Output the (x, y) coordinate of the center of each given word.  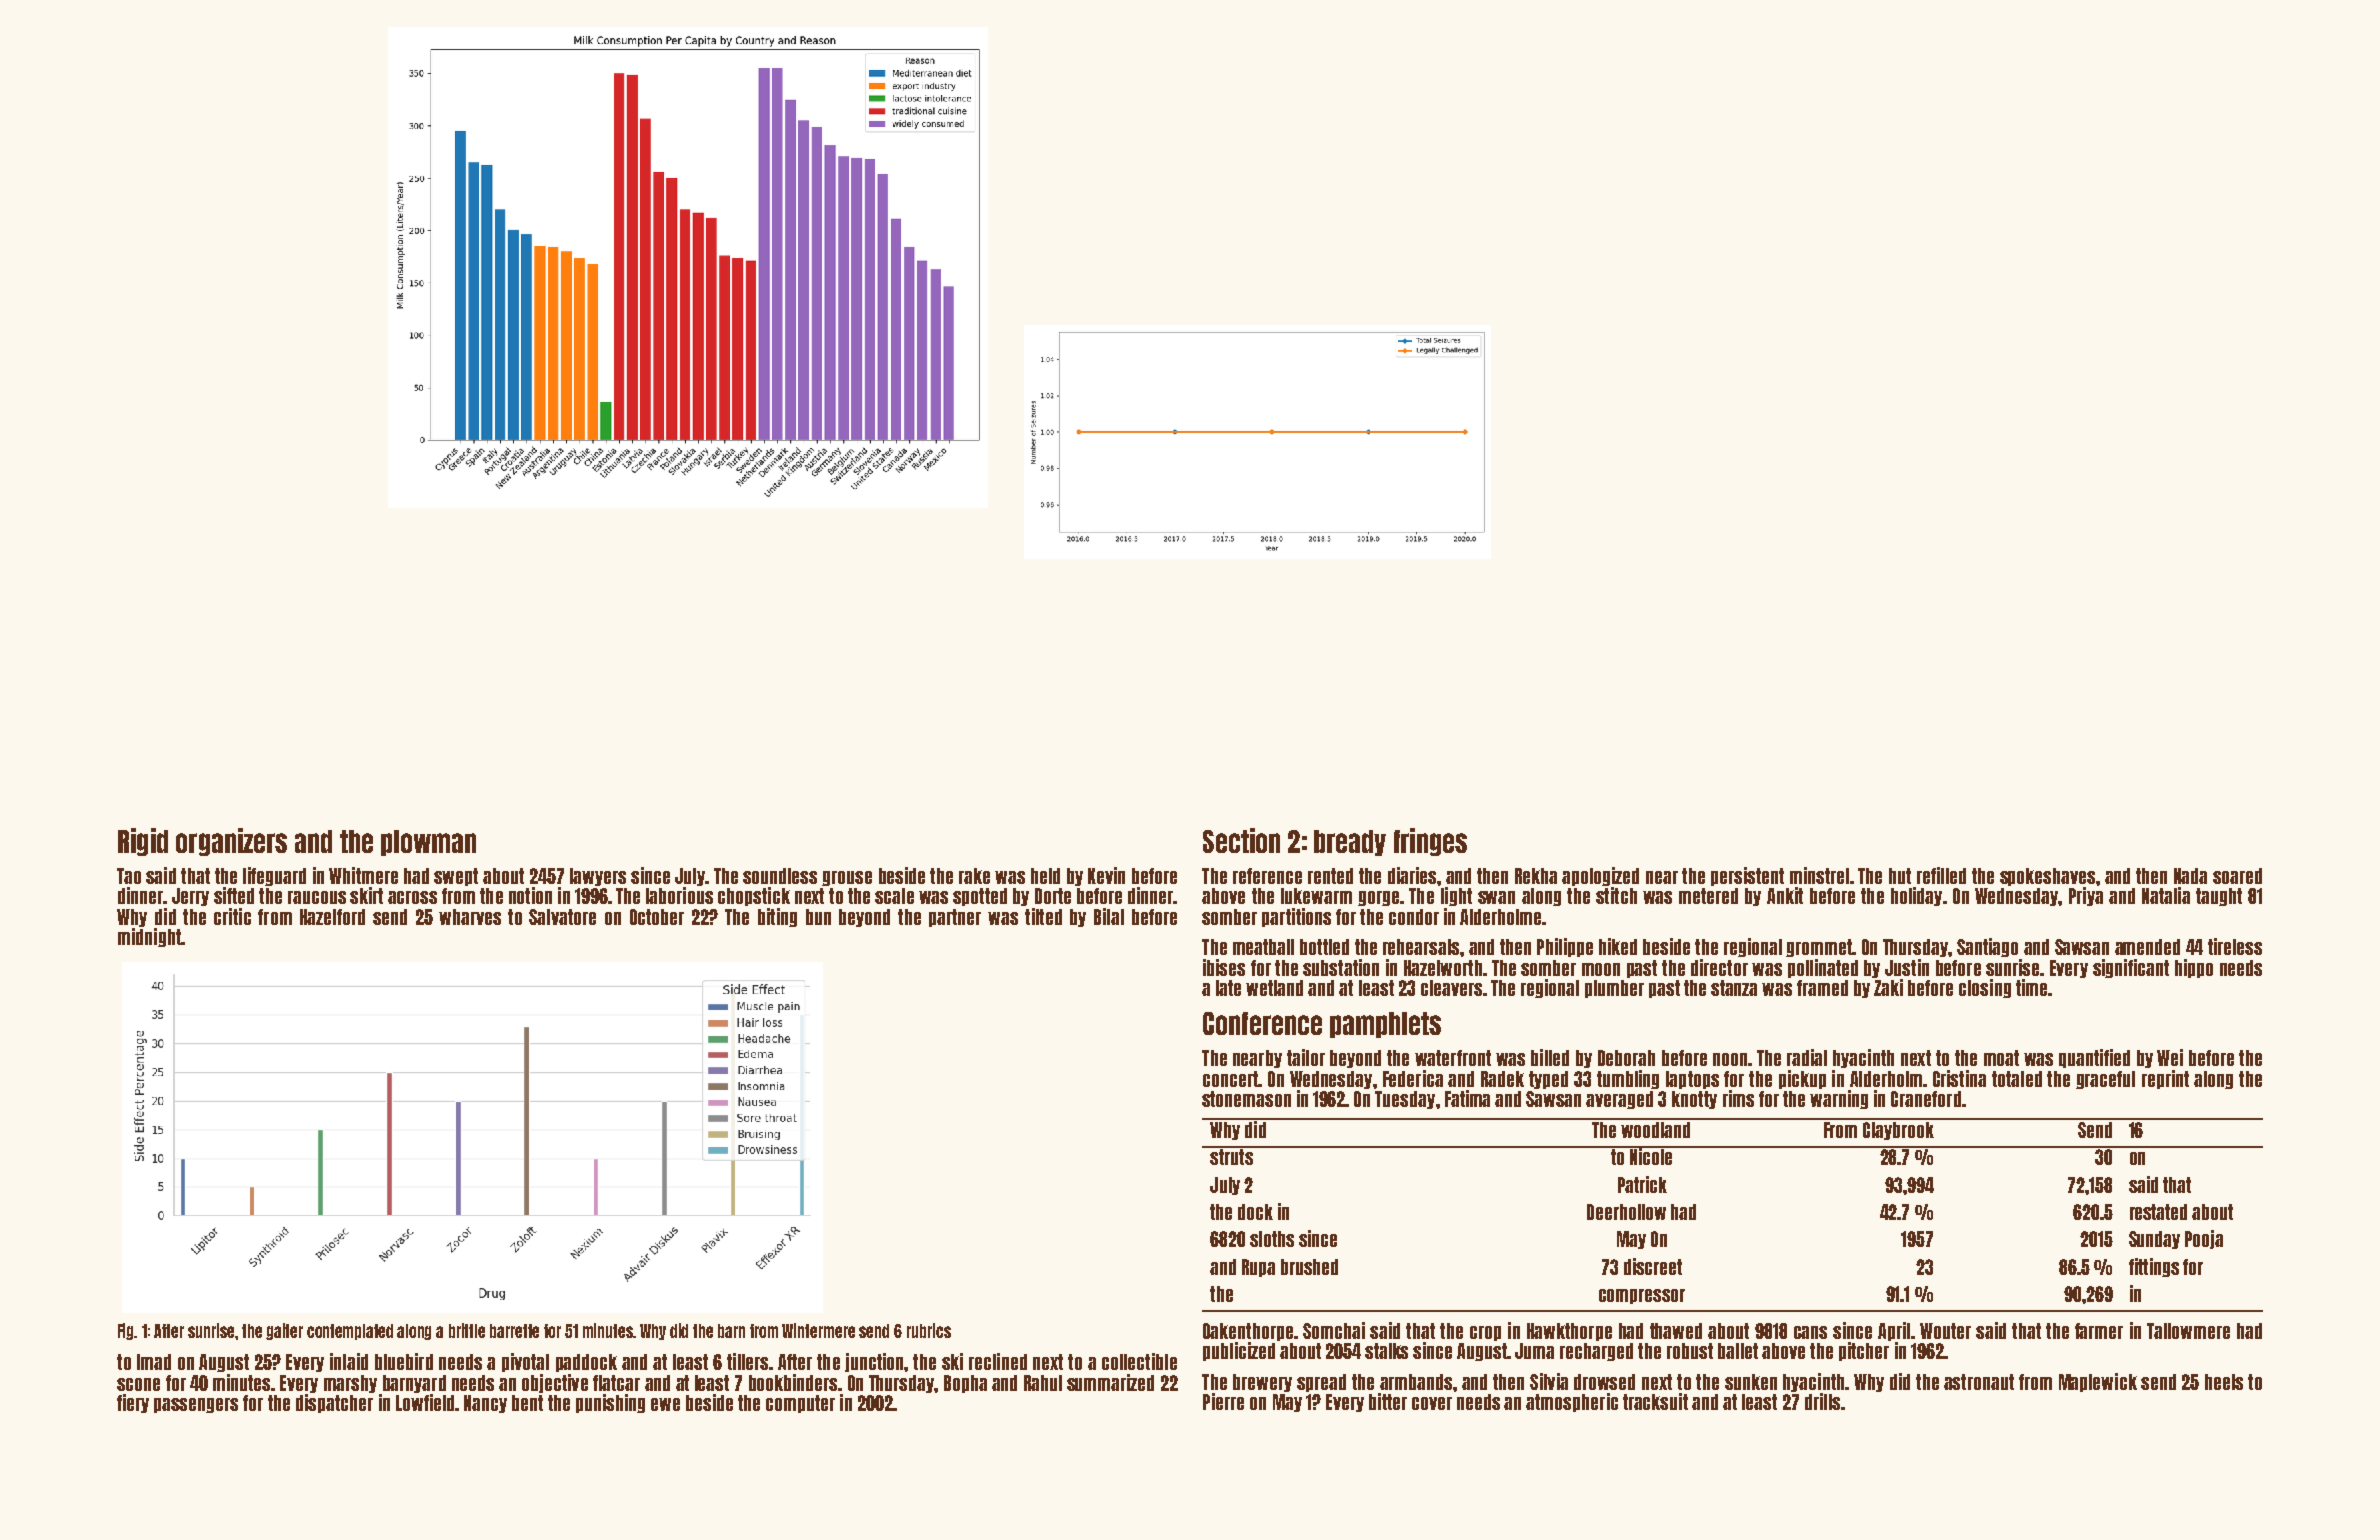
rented (1330, 876)
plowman (428, 843)
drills (1822, 1401)
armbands (1416, 1382)
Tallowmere (2188, 1331)
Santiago (1987, 947)
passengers (196, 1405)
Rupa (1258, 1268)
